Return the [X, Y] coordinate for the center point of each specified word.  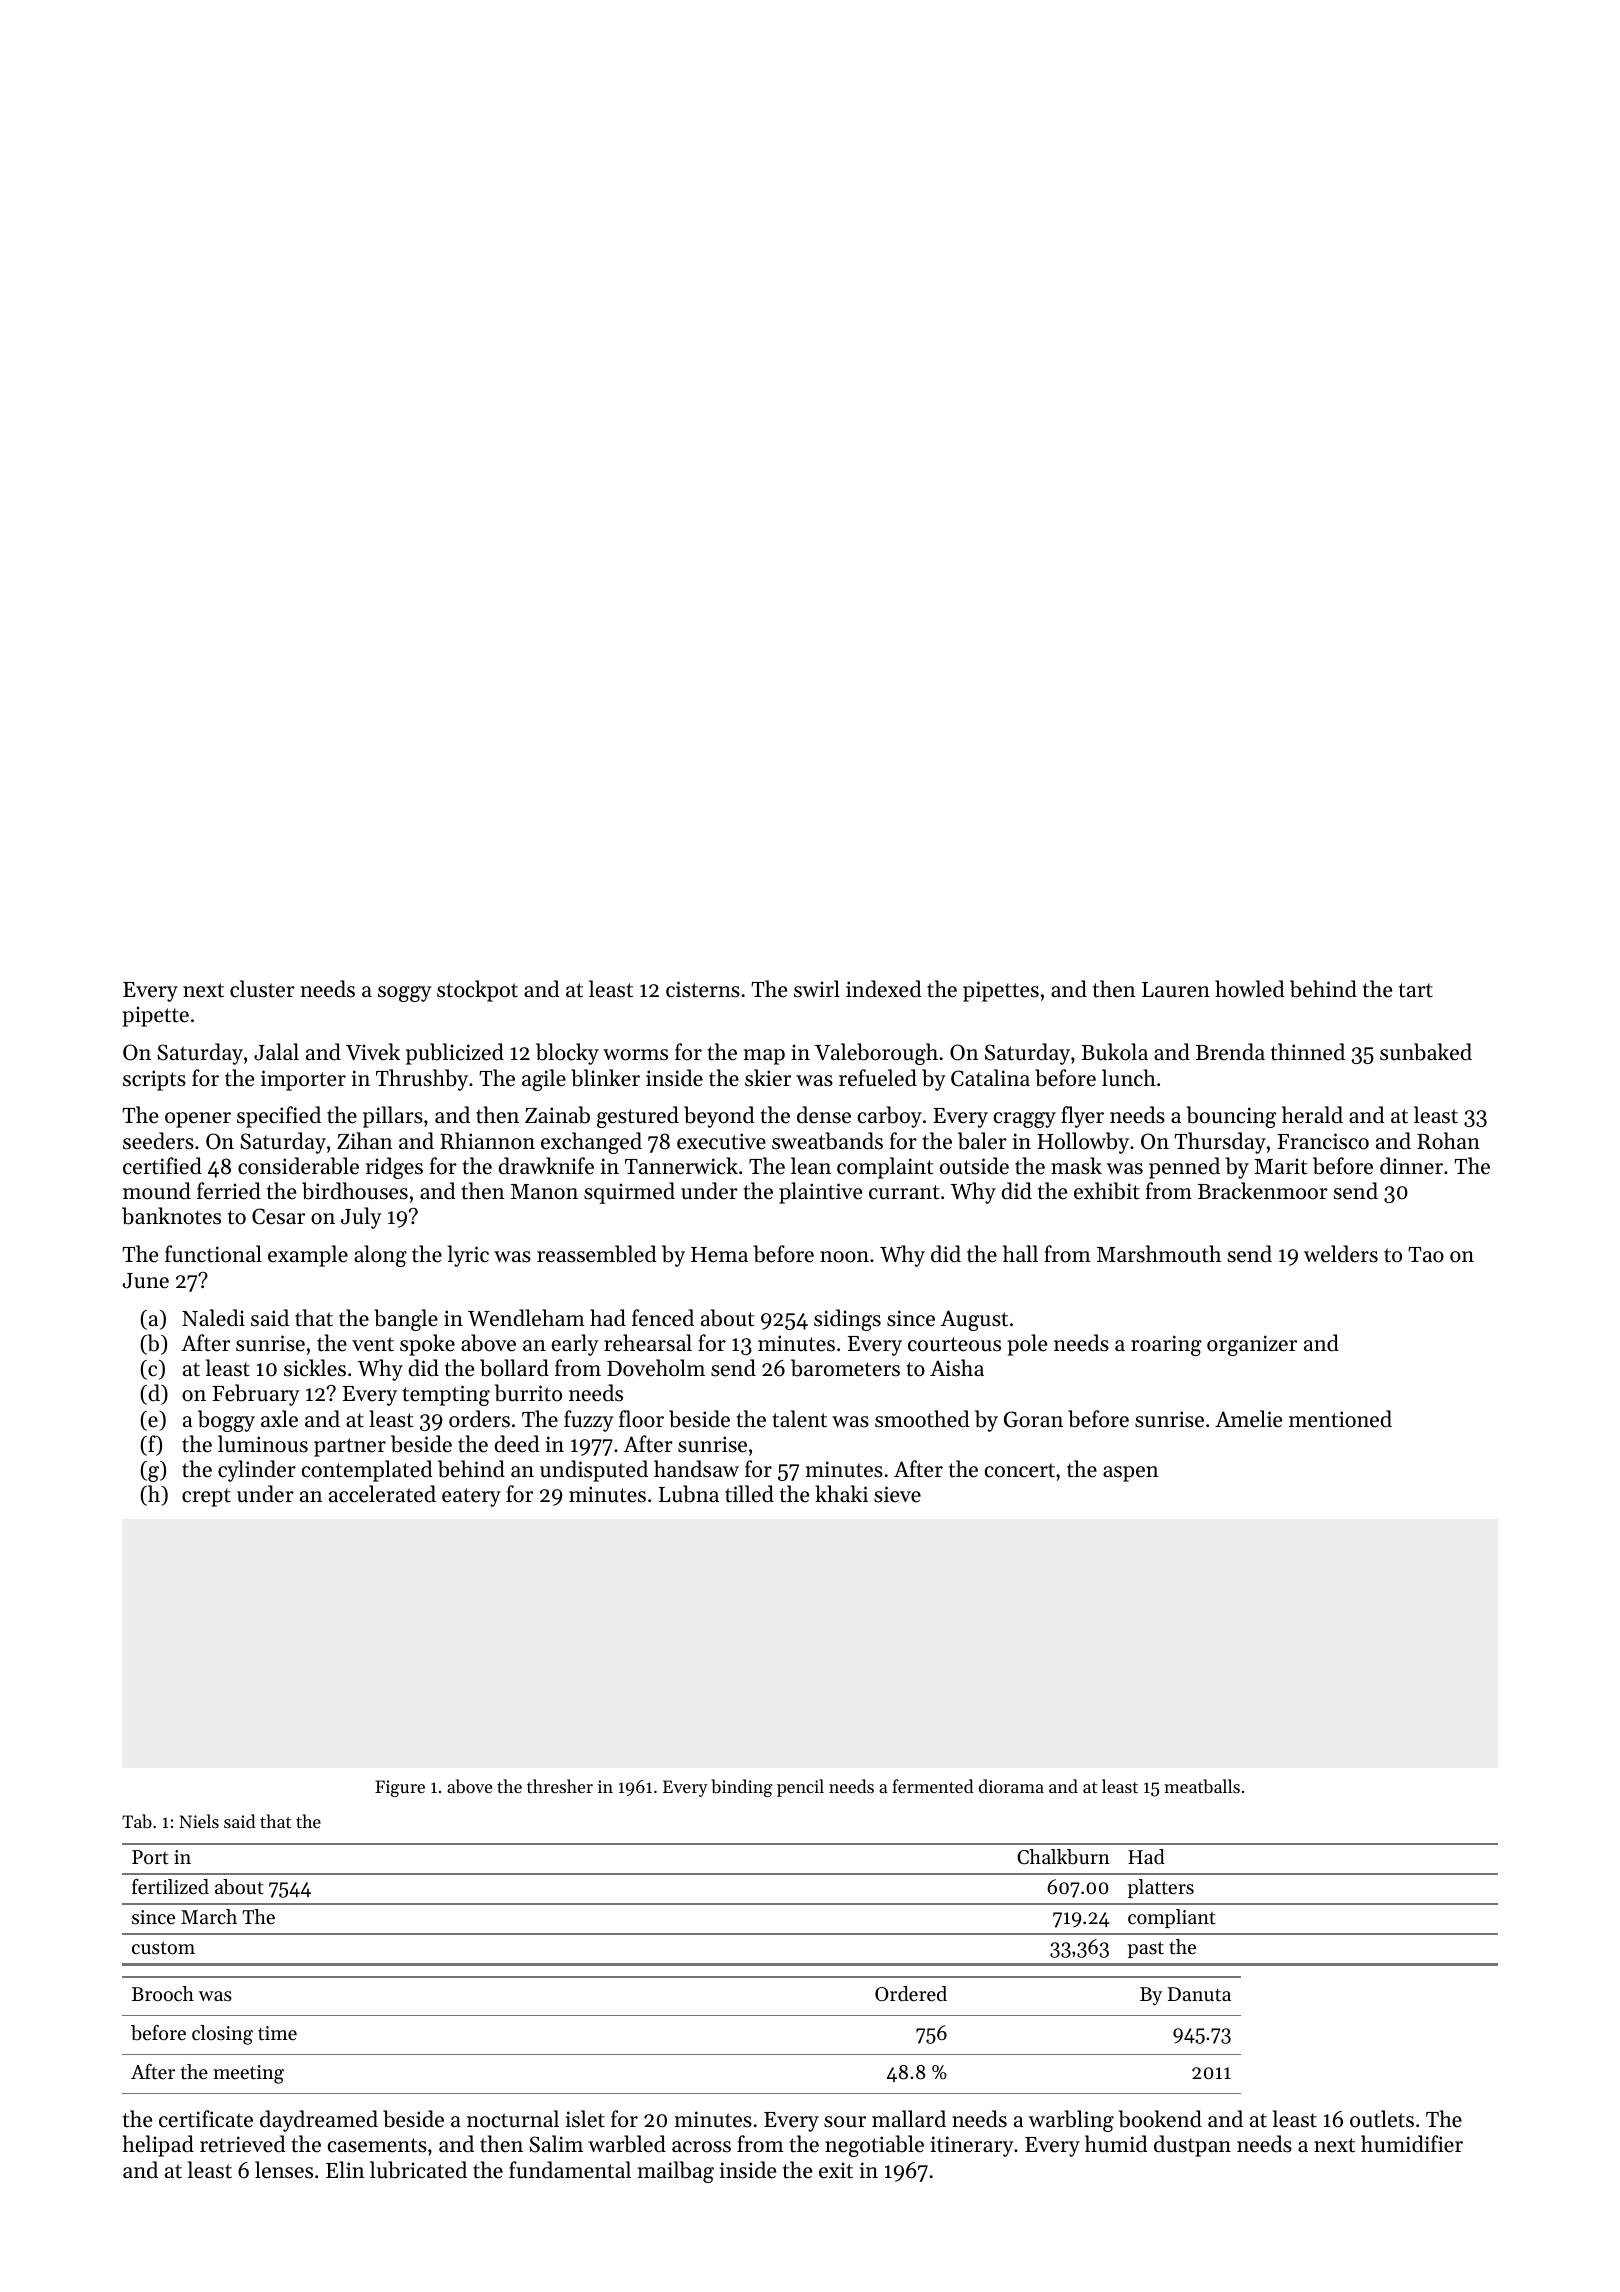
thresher [560, 1786]
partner [350, 1447]
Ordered [911, 1994]
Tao [1426, 1255]
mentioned [1340, 1419]
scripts [154, 1080]
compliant [1172, 1918]
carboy [890, 1117]
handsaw [696, 1469]
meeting [248, 2074]
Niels [199, 1821]
